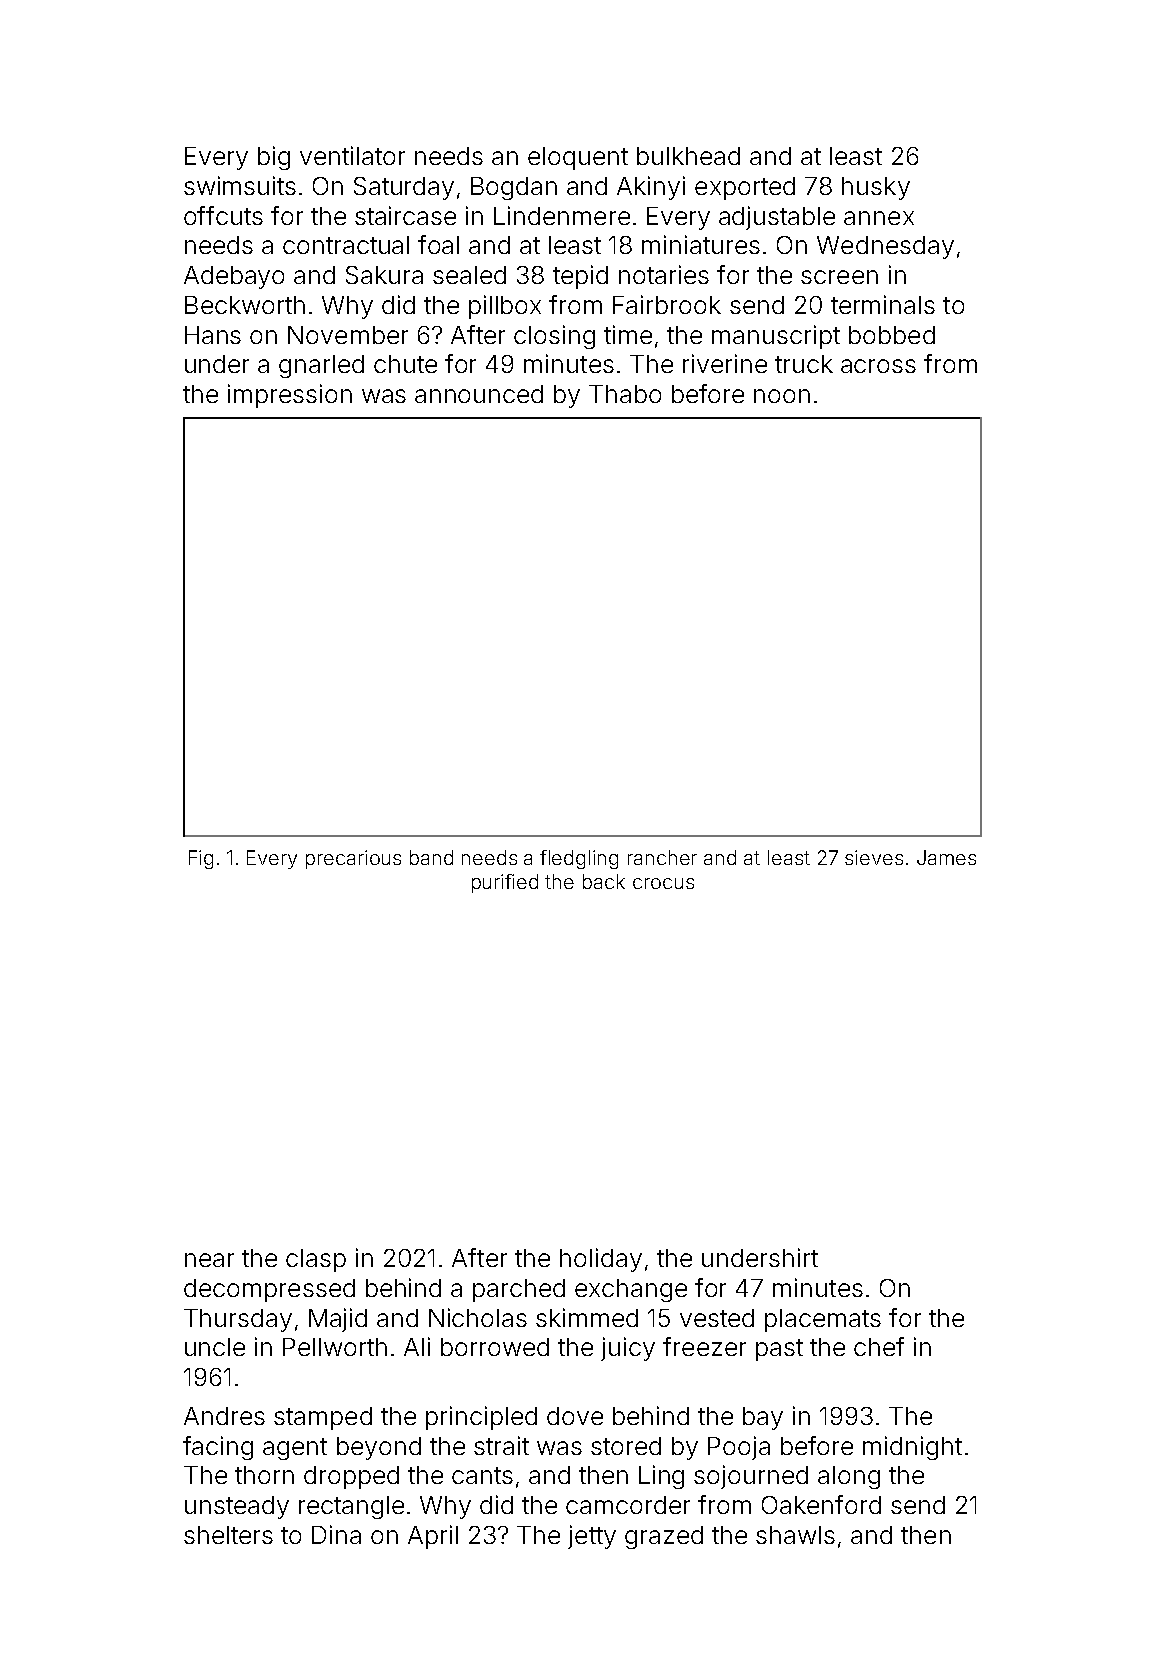 Image resolution: width=1165 pixels, height=1654 pixels. Describe the element at coordinates (876, 188) in the screenshot. I see `husky` at that location.
